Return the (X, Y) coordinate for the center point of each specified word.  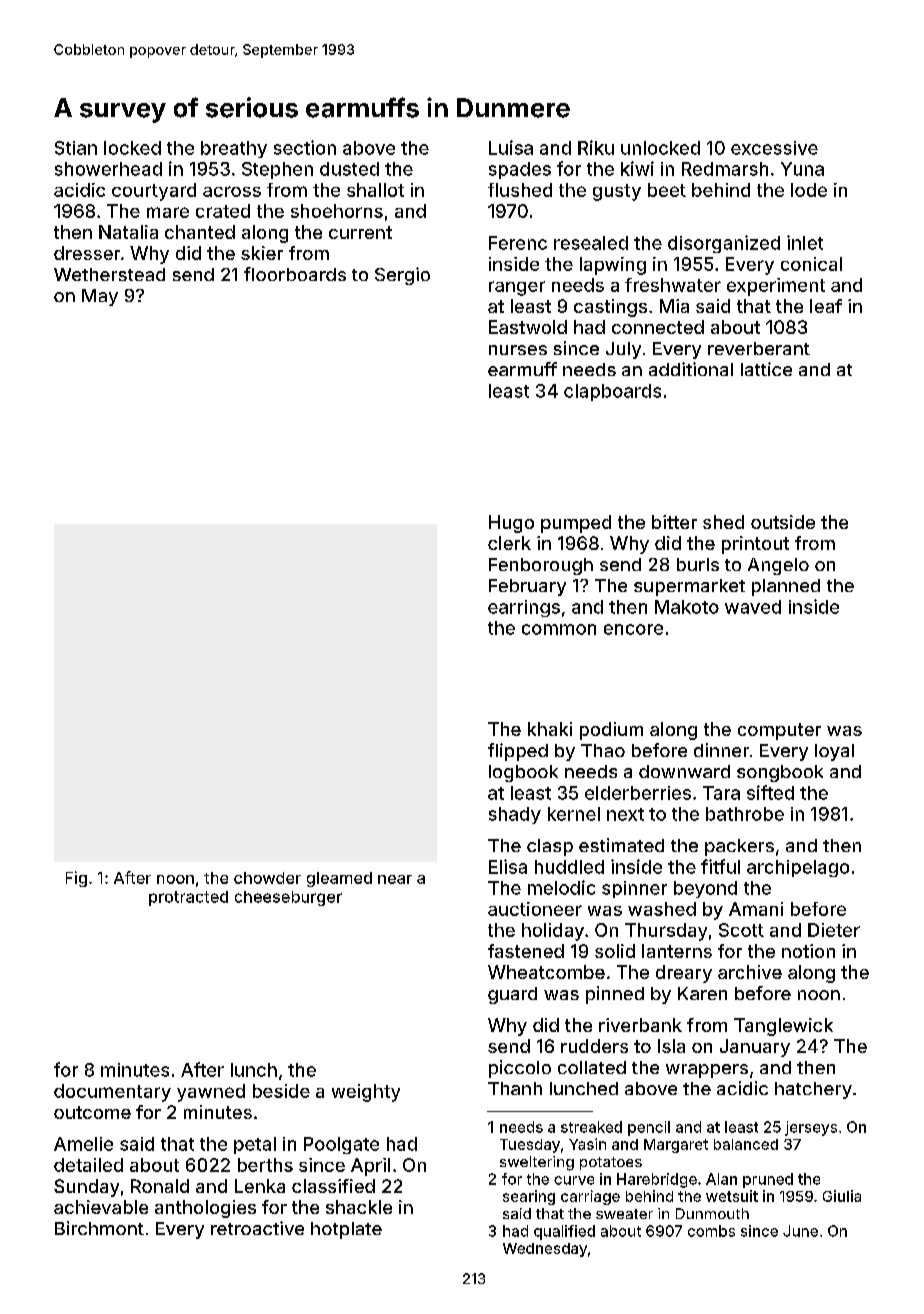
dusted (349, 169)
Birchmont (99, 1228)
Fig (76, 879)
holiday (553, 932)
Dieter (834, 930)
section (305, 147)
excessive (774, 148)
